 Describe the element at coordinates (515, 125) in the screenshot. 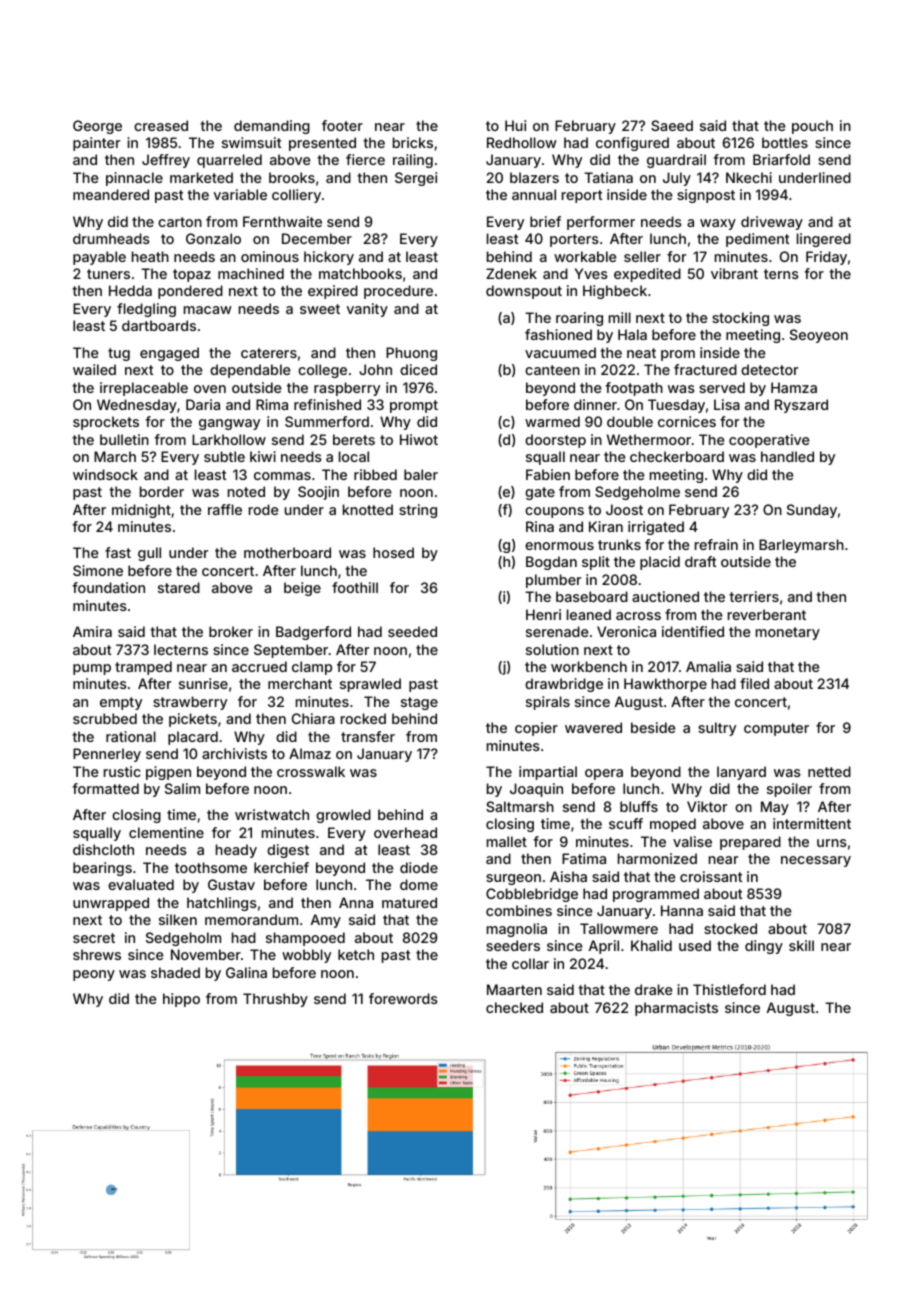

I see `Hui` at that location.
